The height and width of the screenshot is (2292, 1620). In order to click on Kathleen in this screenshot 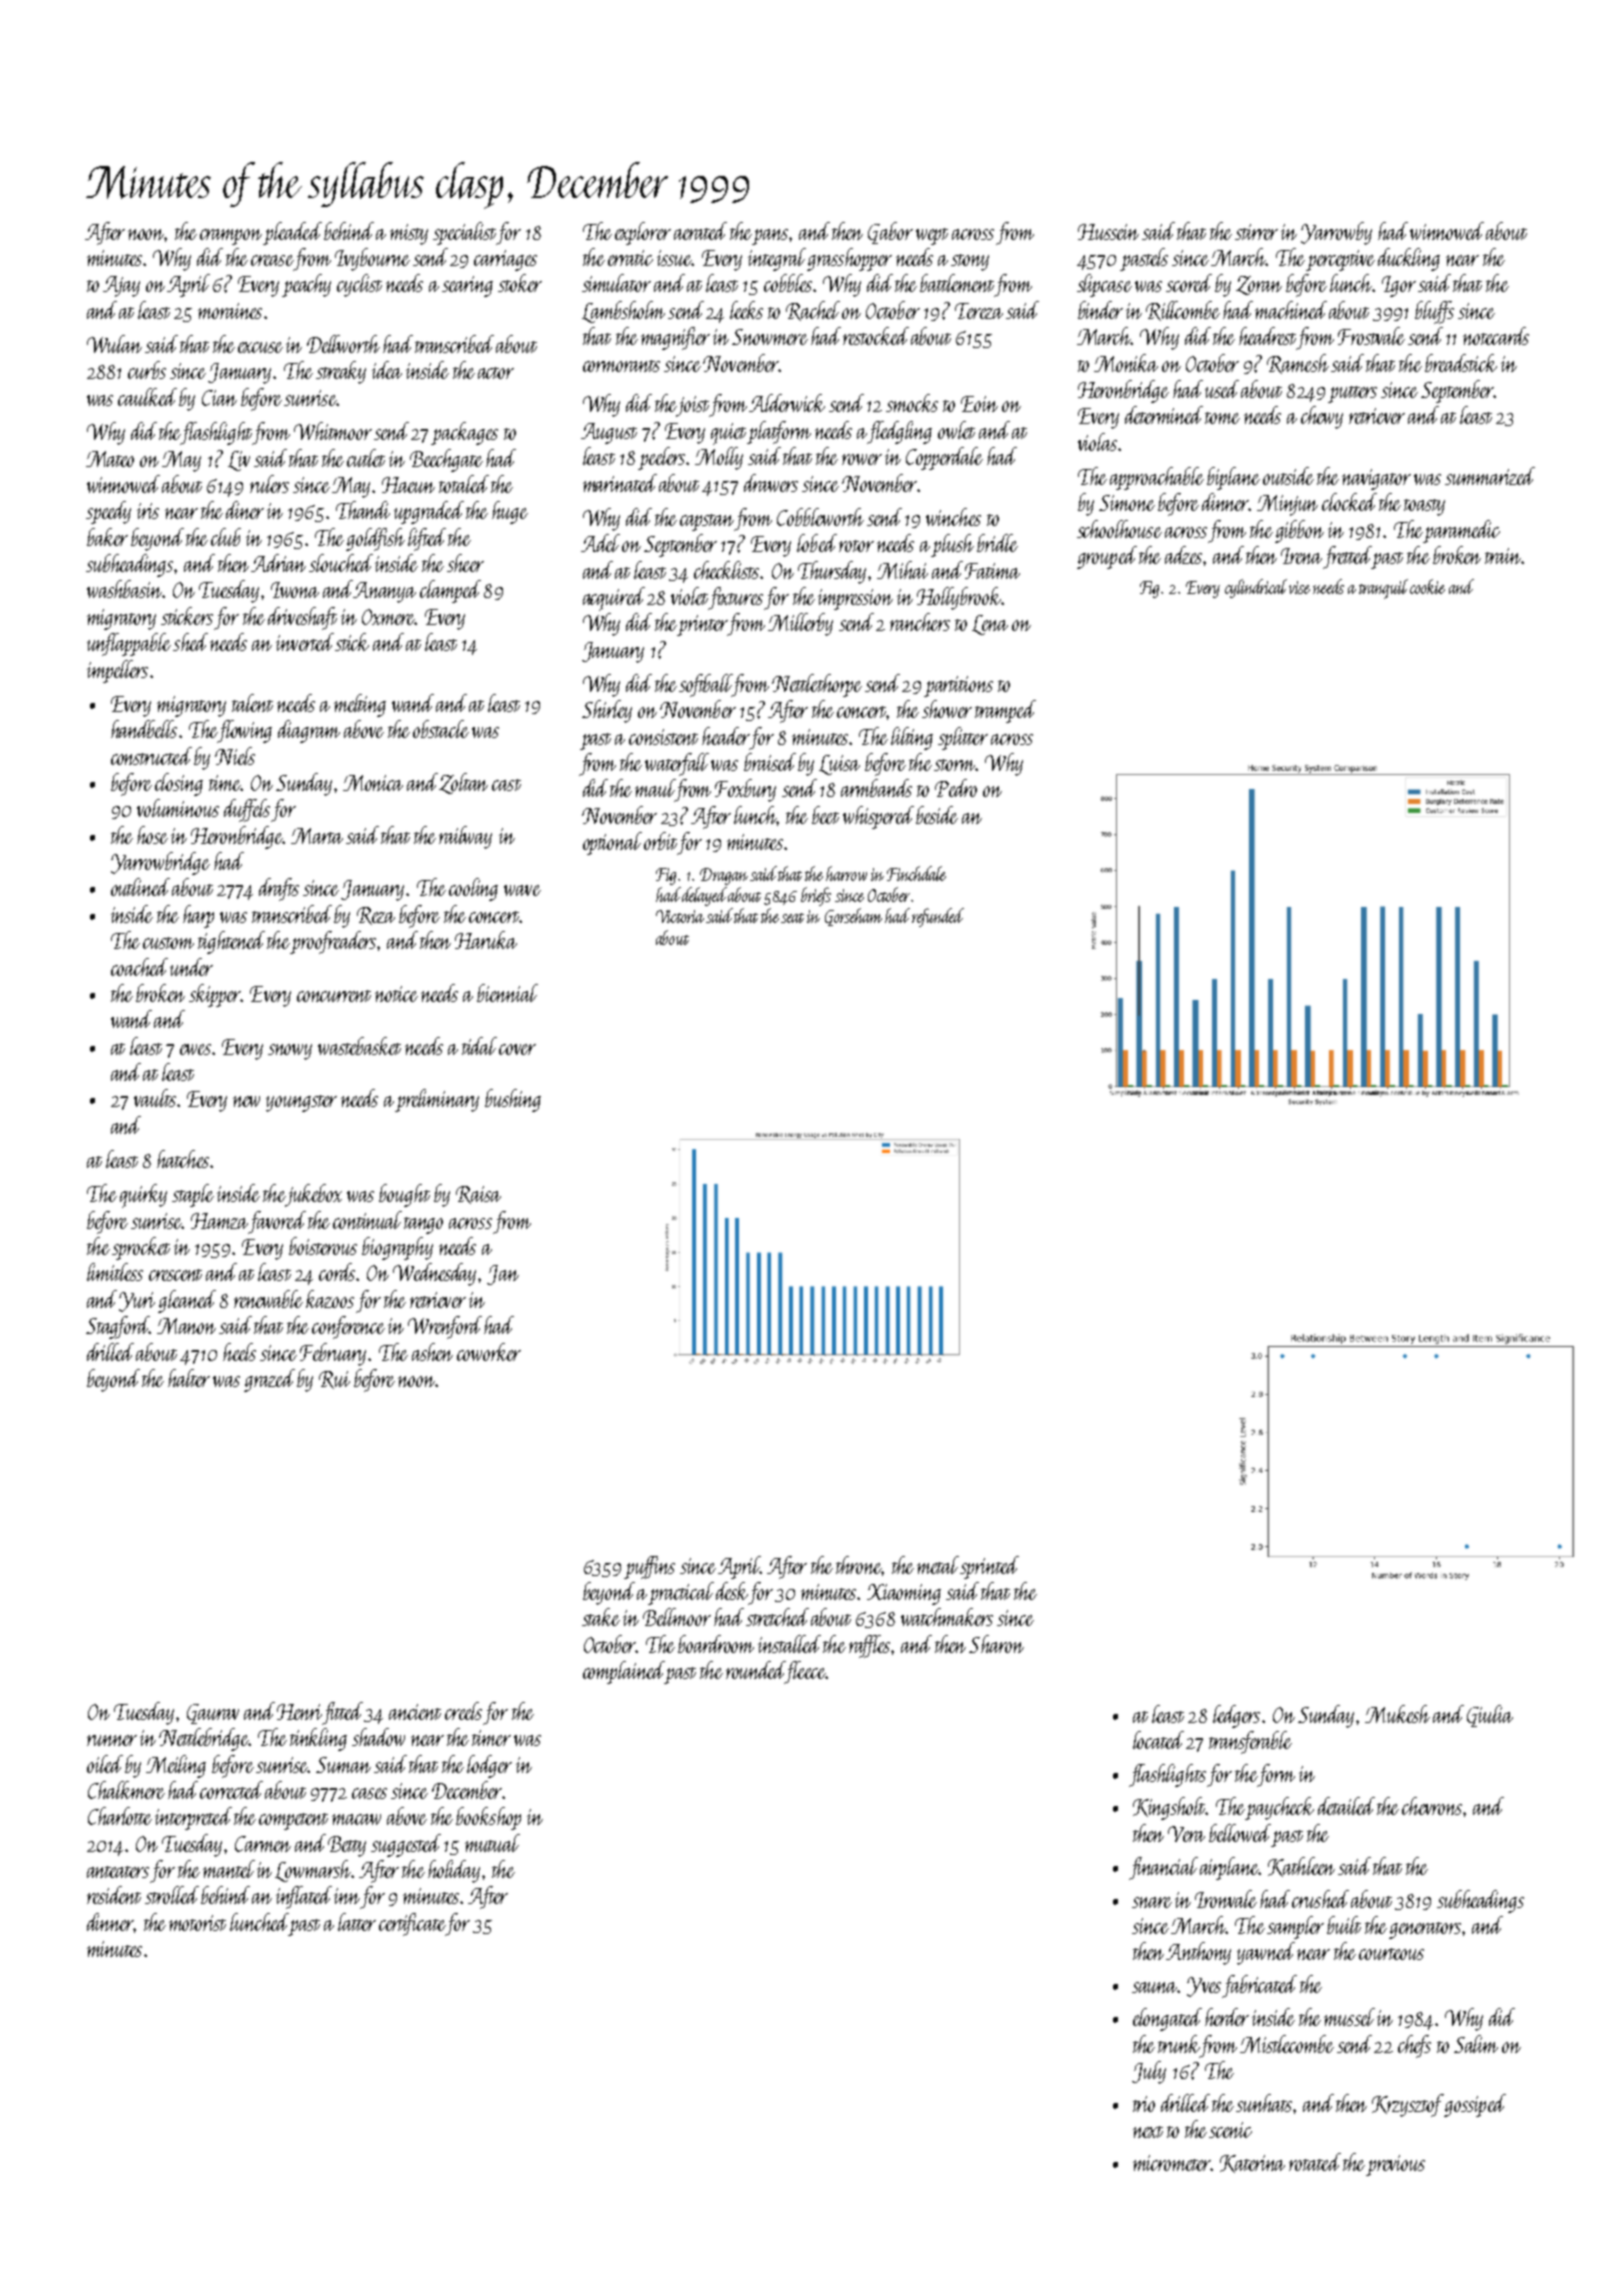, I will do `click(1301, 1867)`.
